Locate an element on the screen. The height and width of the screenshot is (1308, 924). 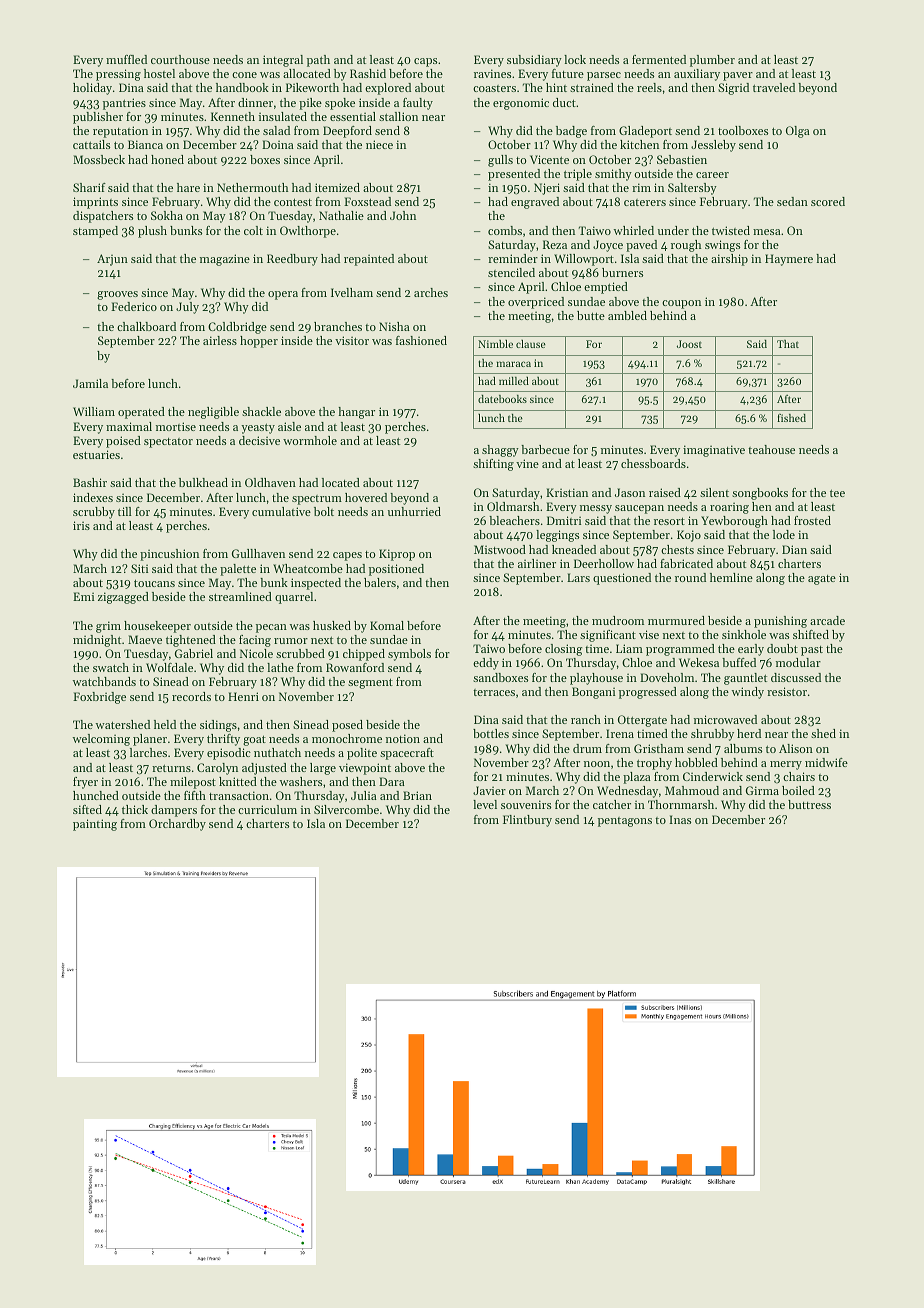
scored is located at coordinates (828, 201).
